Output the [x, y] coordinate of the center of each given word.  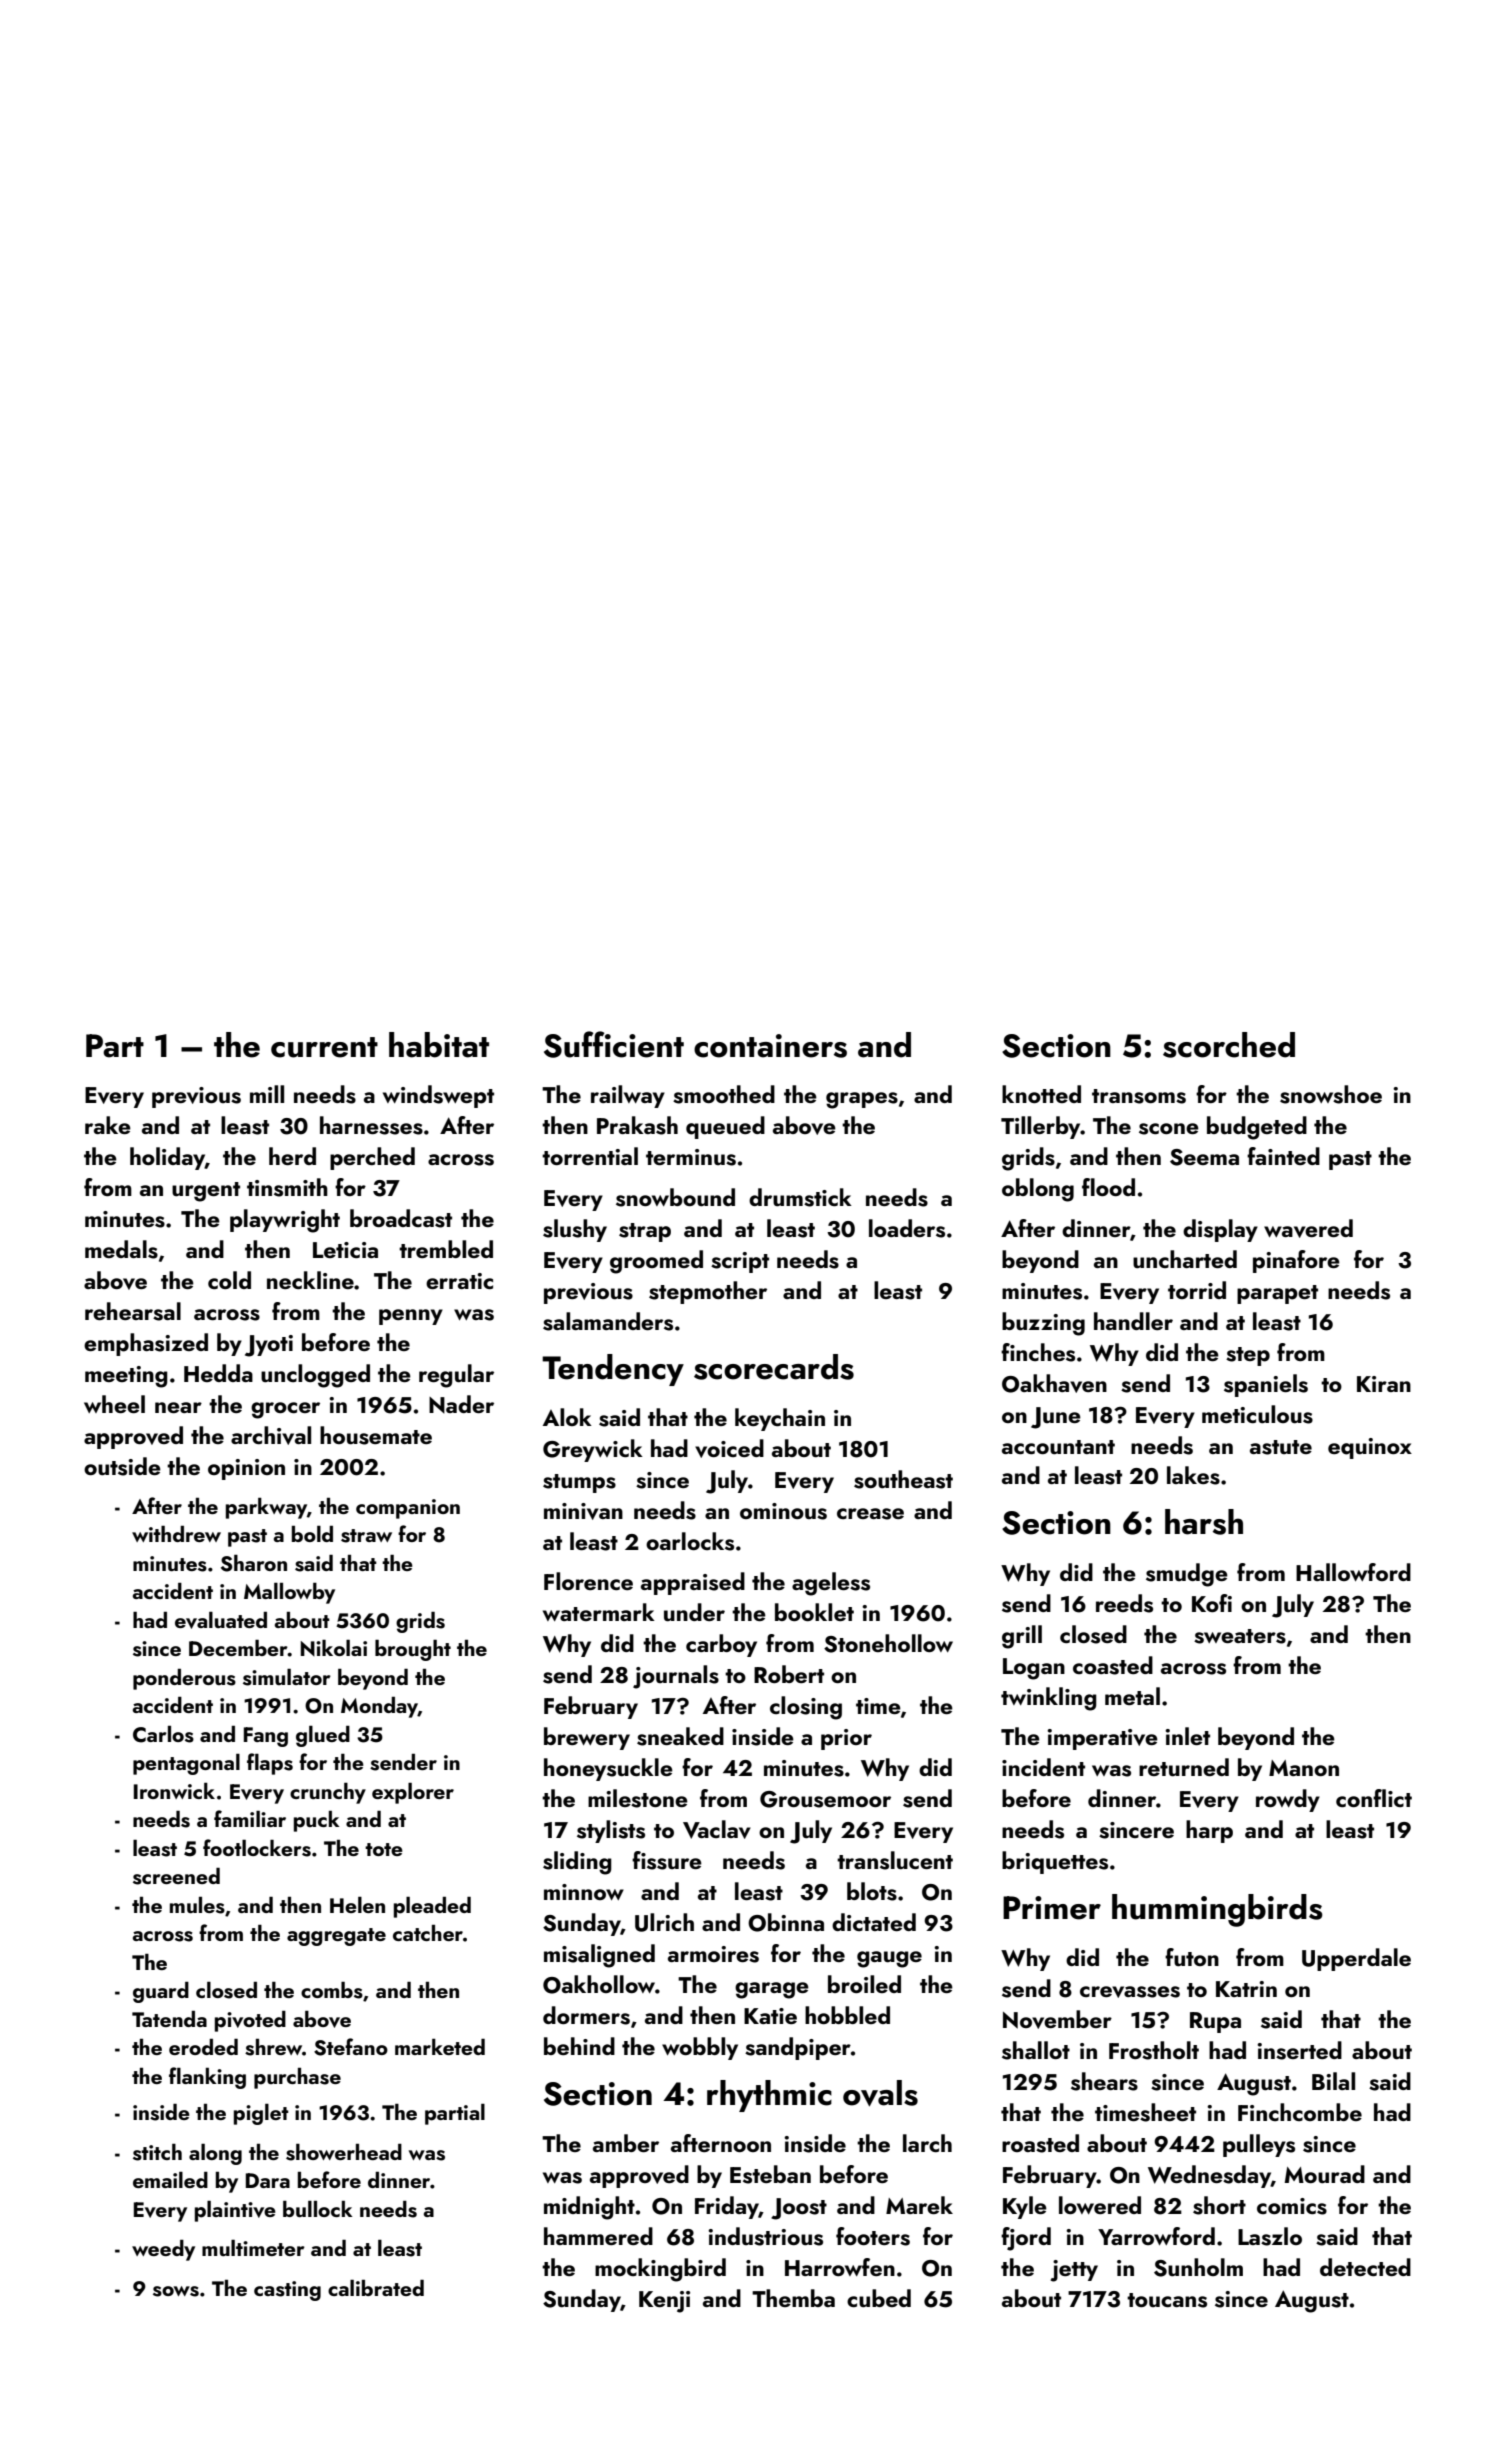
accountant [1058, 1447]
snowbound [675, 1197]
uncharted [1185, 1259]
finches [1038, 1352]
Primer [1052, 1908]
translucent [895, 1860]
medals [121, 1249]
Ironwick [174, 1791]
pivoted [250, 2021]
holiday [167, 1158]
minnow [584, 1892]
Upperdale [1356, 1959]
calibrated [376, 2288]
